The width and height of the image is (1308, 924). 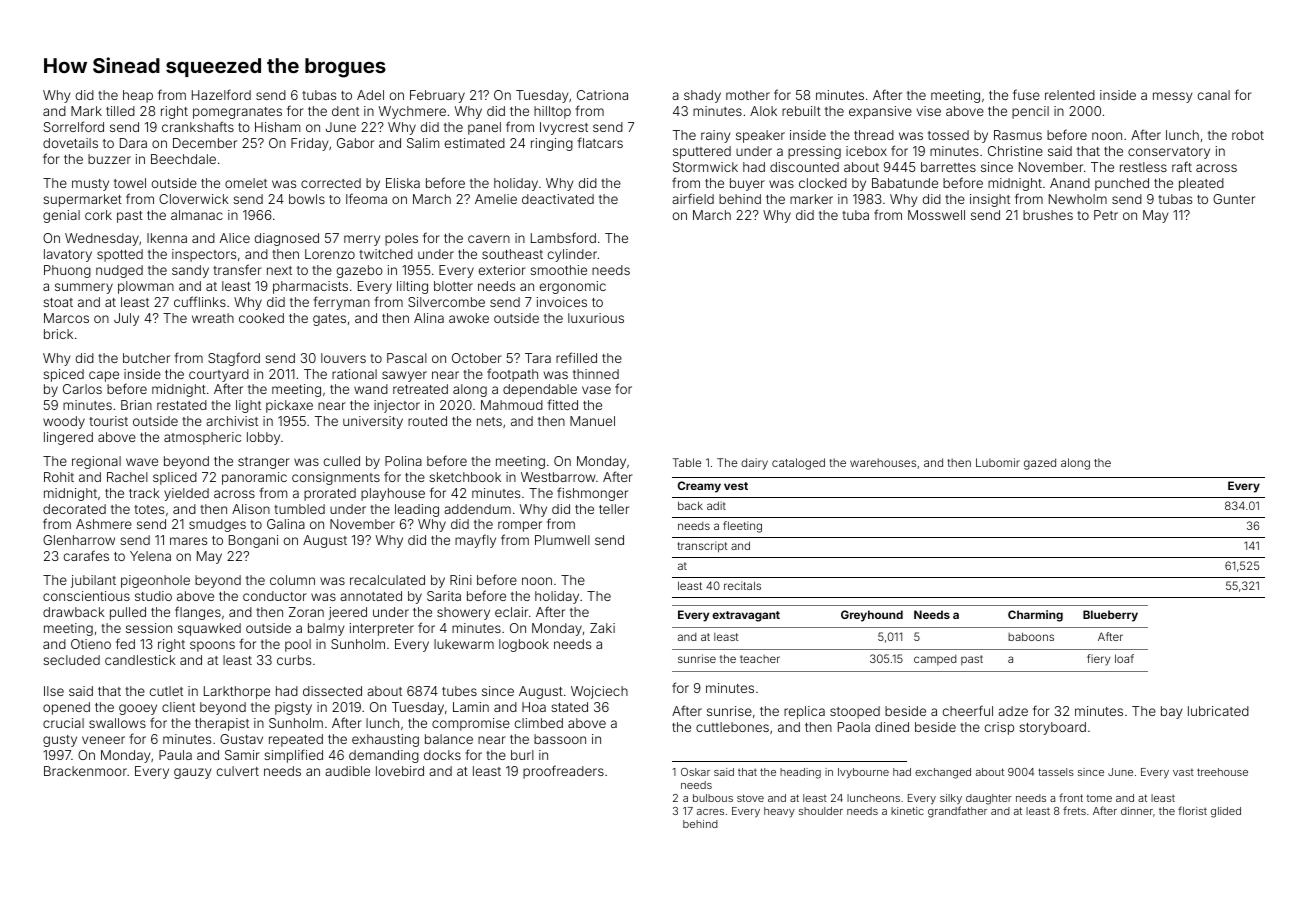 I want to click on Ifeoma, so click(x=366, y=198).
